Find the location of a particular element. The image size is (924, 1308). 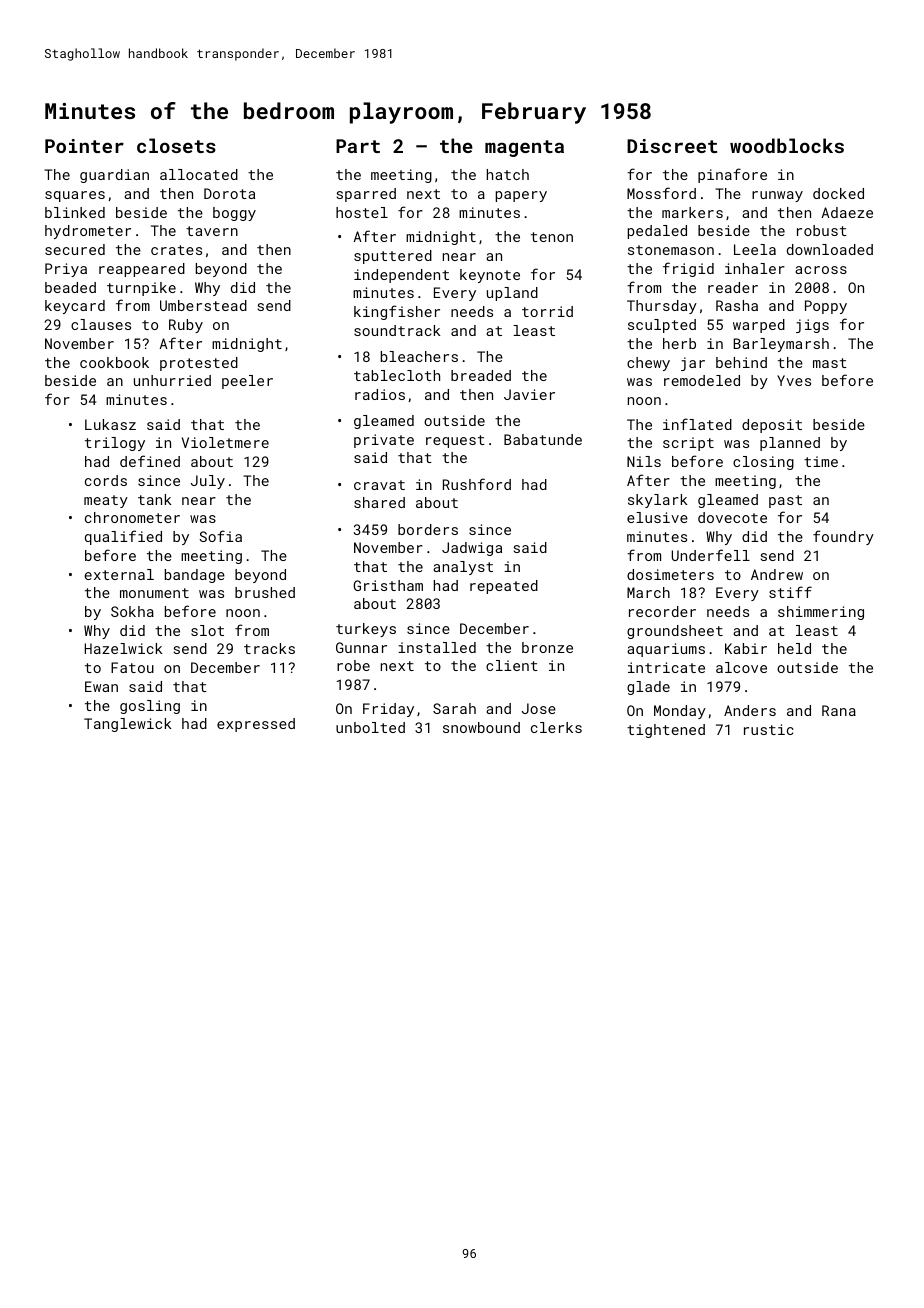

Discreet is located at coordinates (672, 146).
